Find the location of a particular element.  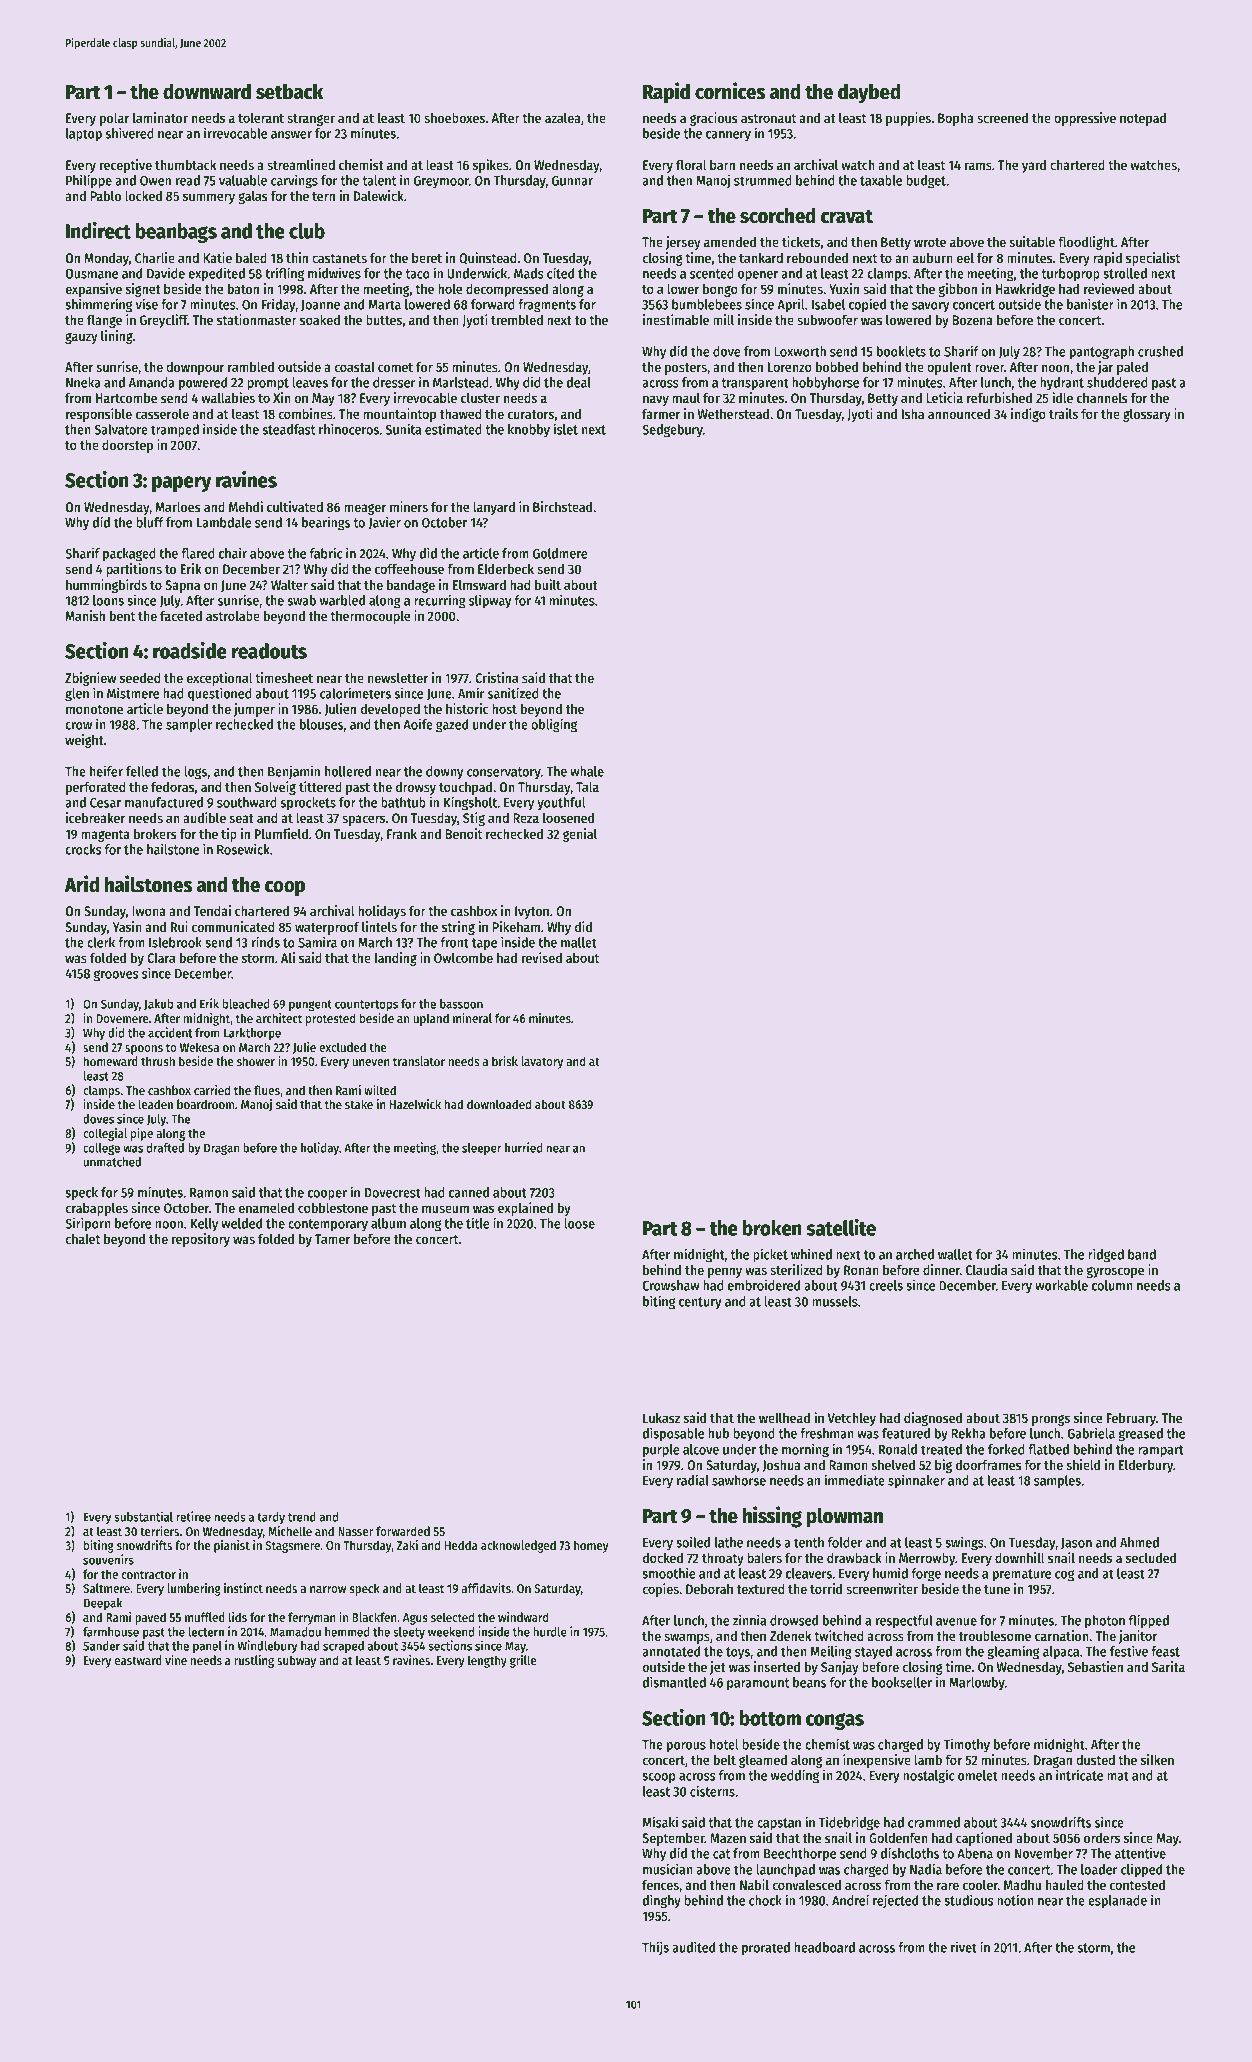

indigo is located at coordinates (1028, 415).
